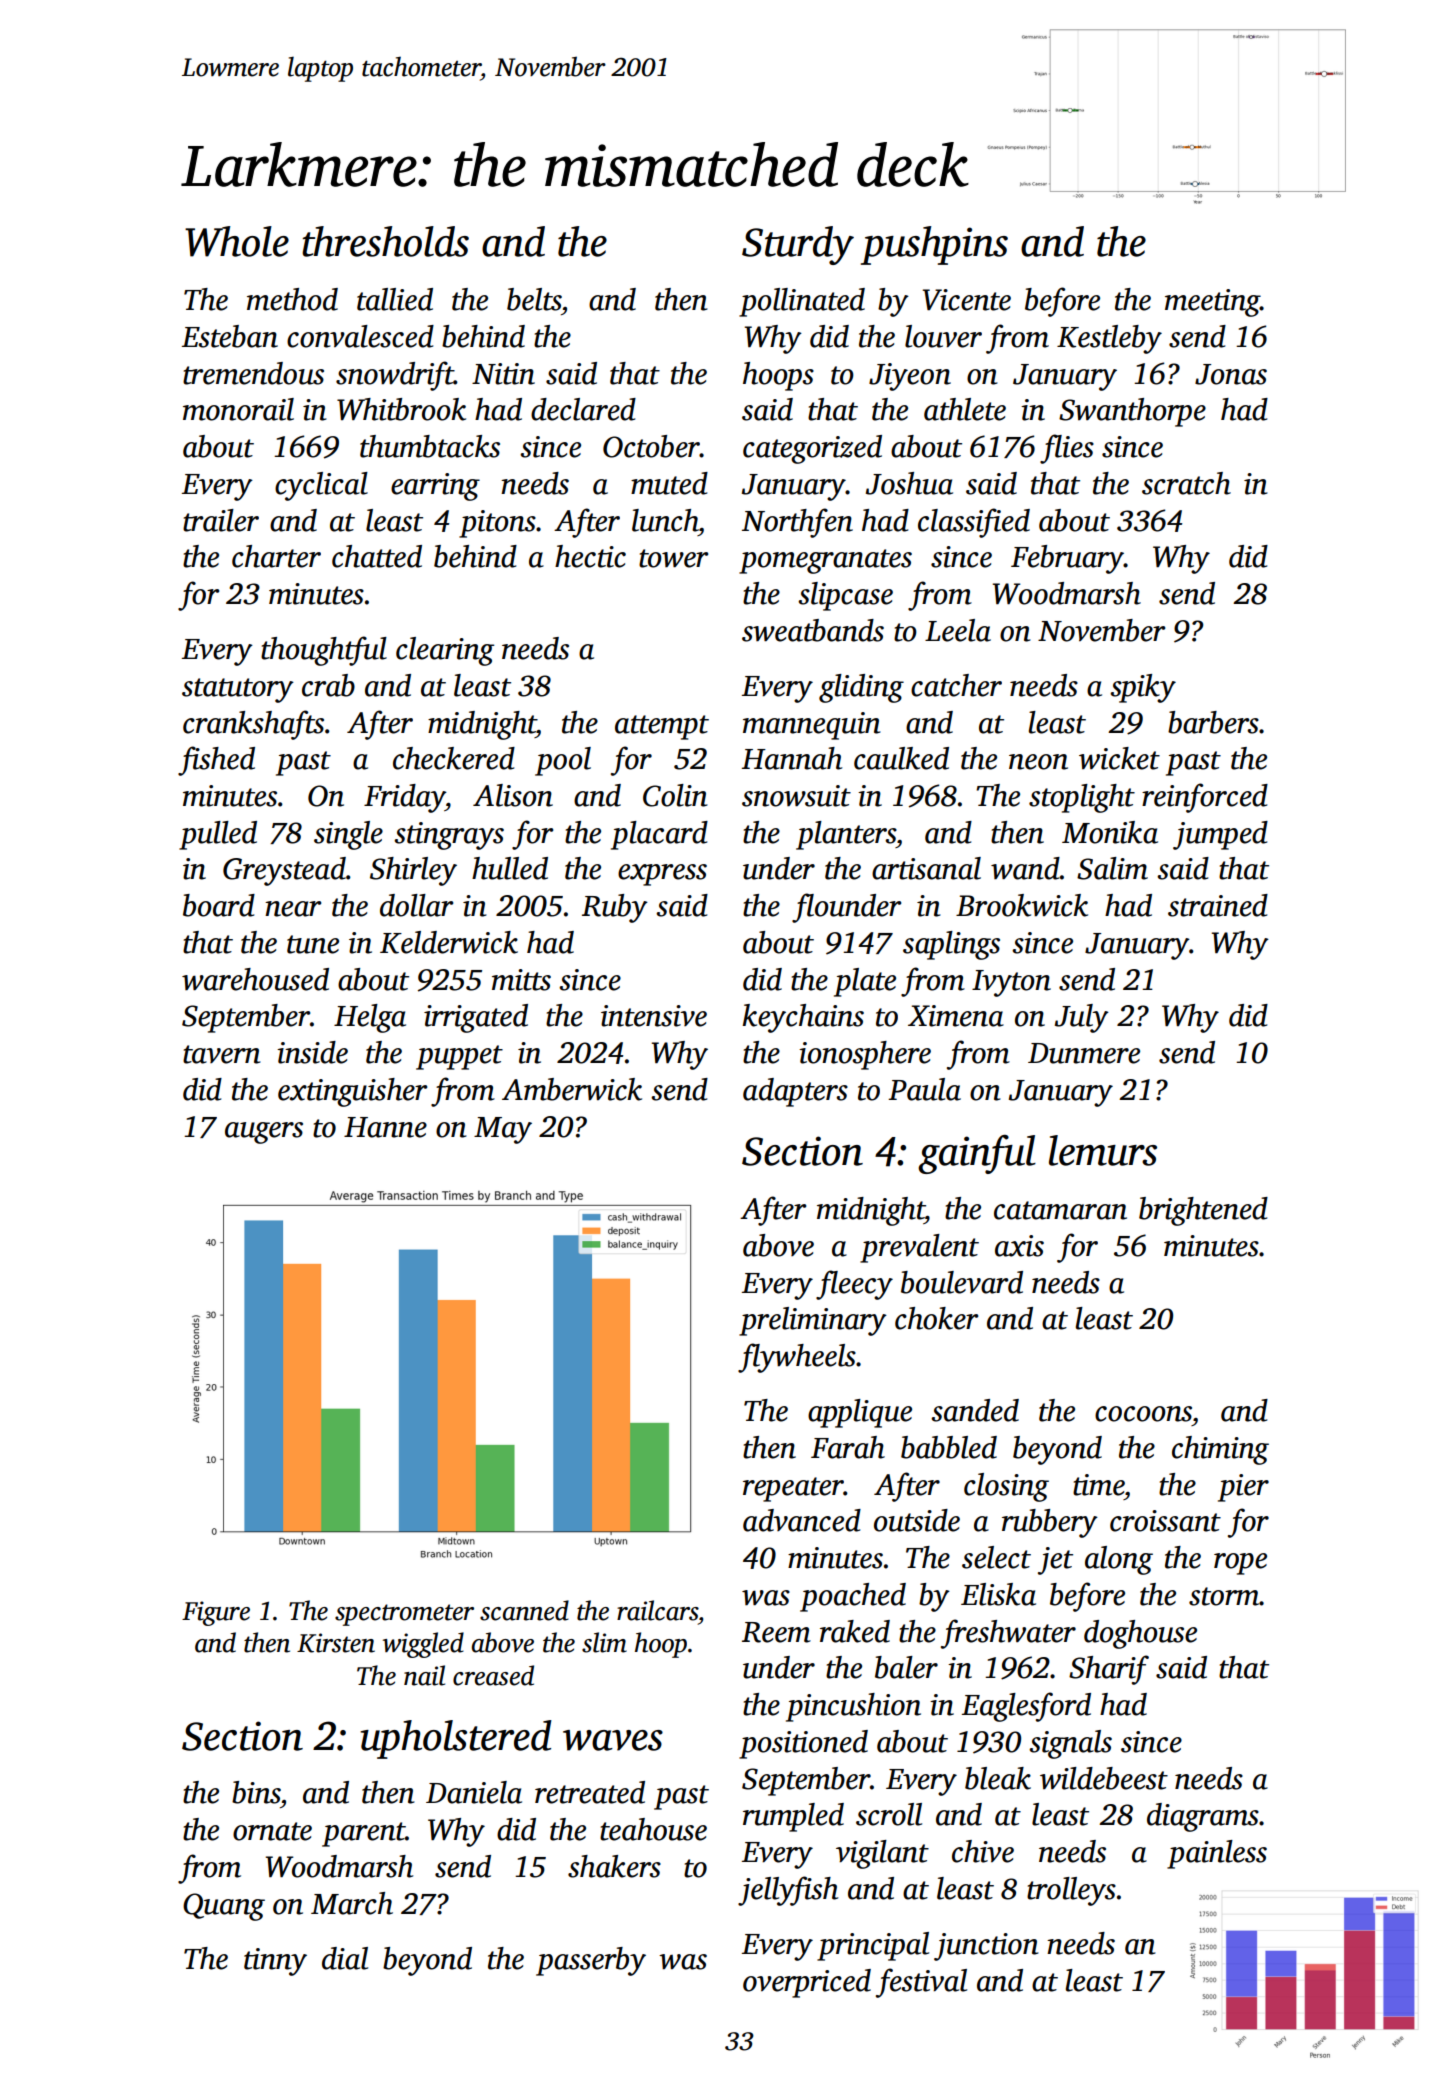 The width and height of the document is (1450, 2100). What do you see at coordinates (416, 905) in the document?
I see `dollar` at bounding box center [416, 905].
